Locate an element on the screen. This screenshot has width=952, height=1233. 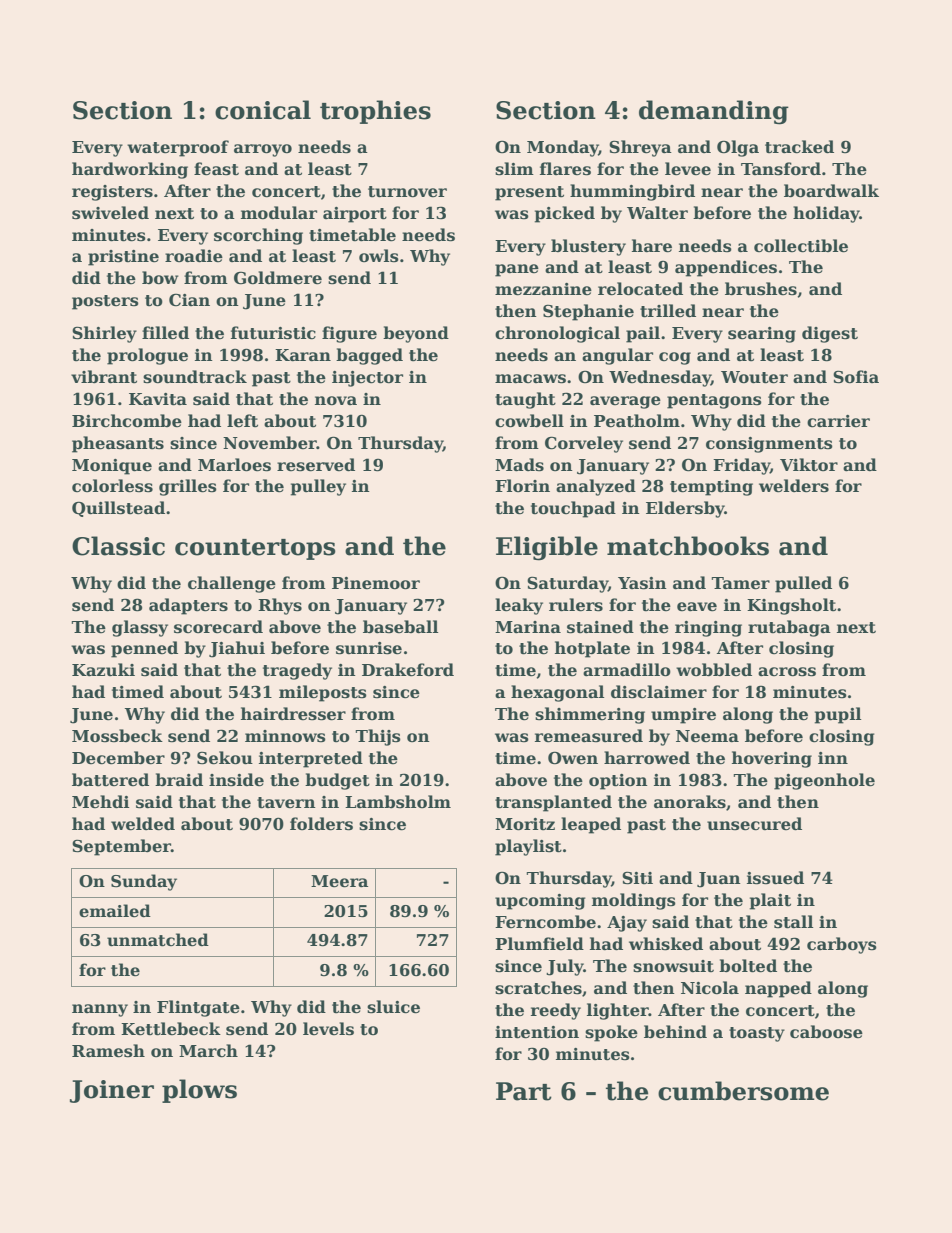
demanding is located at coordinates (714, 112).
